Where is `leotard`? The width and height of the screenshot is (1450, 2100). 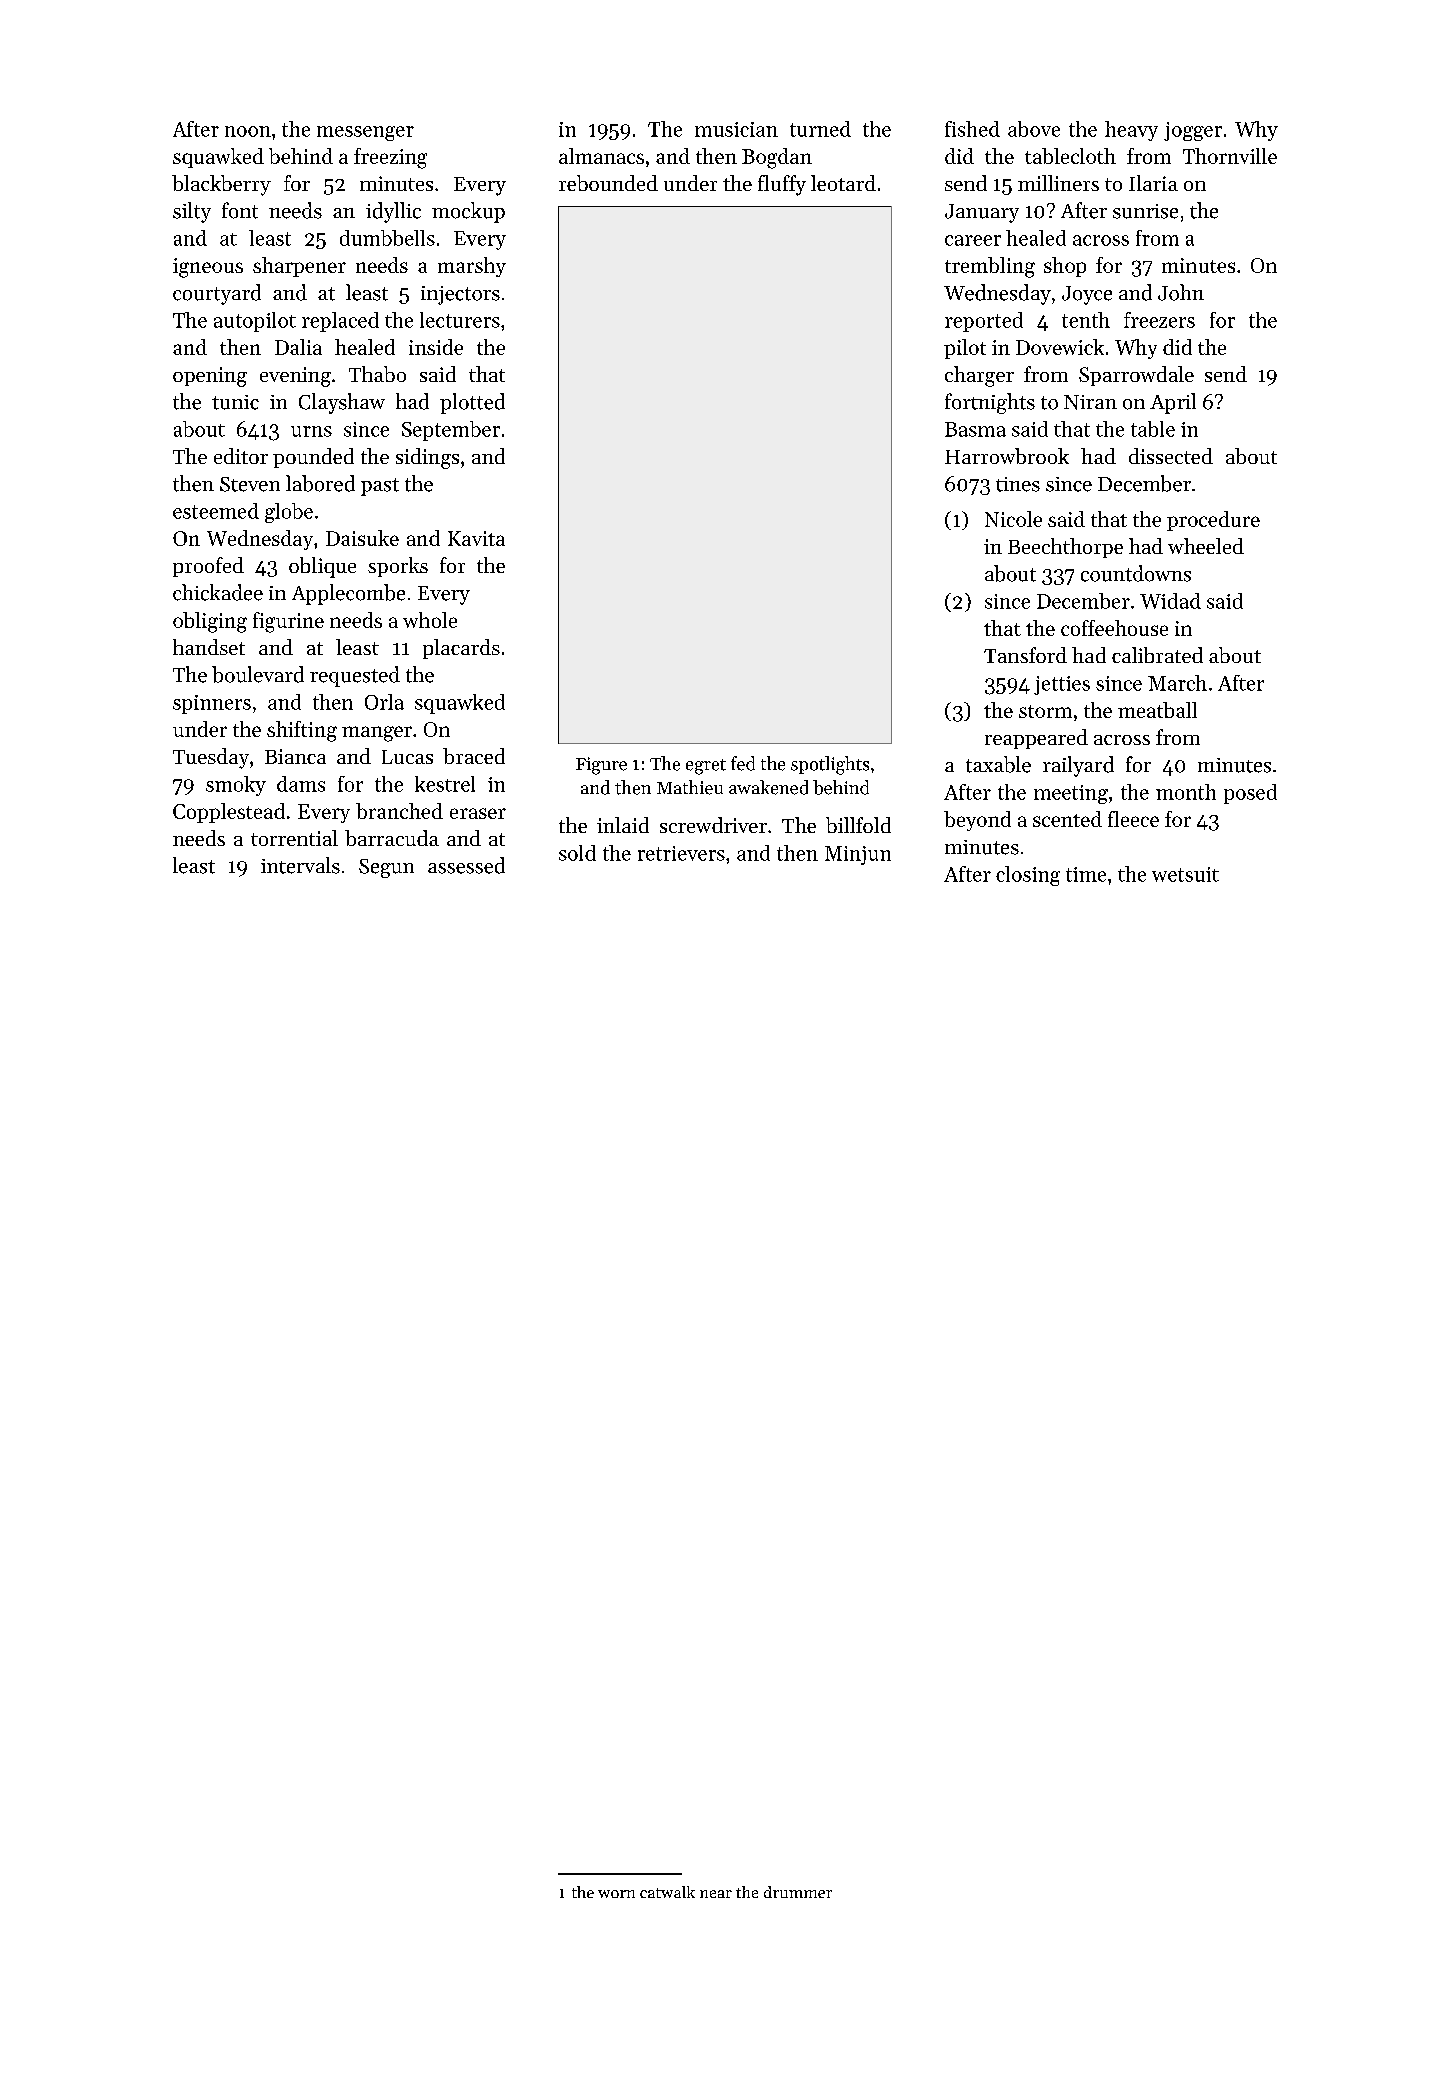 leotard is located at coordinates (843, 183).
